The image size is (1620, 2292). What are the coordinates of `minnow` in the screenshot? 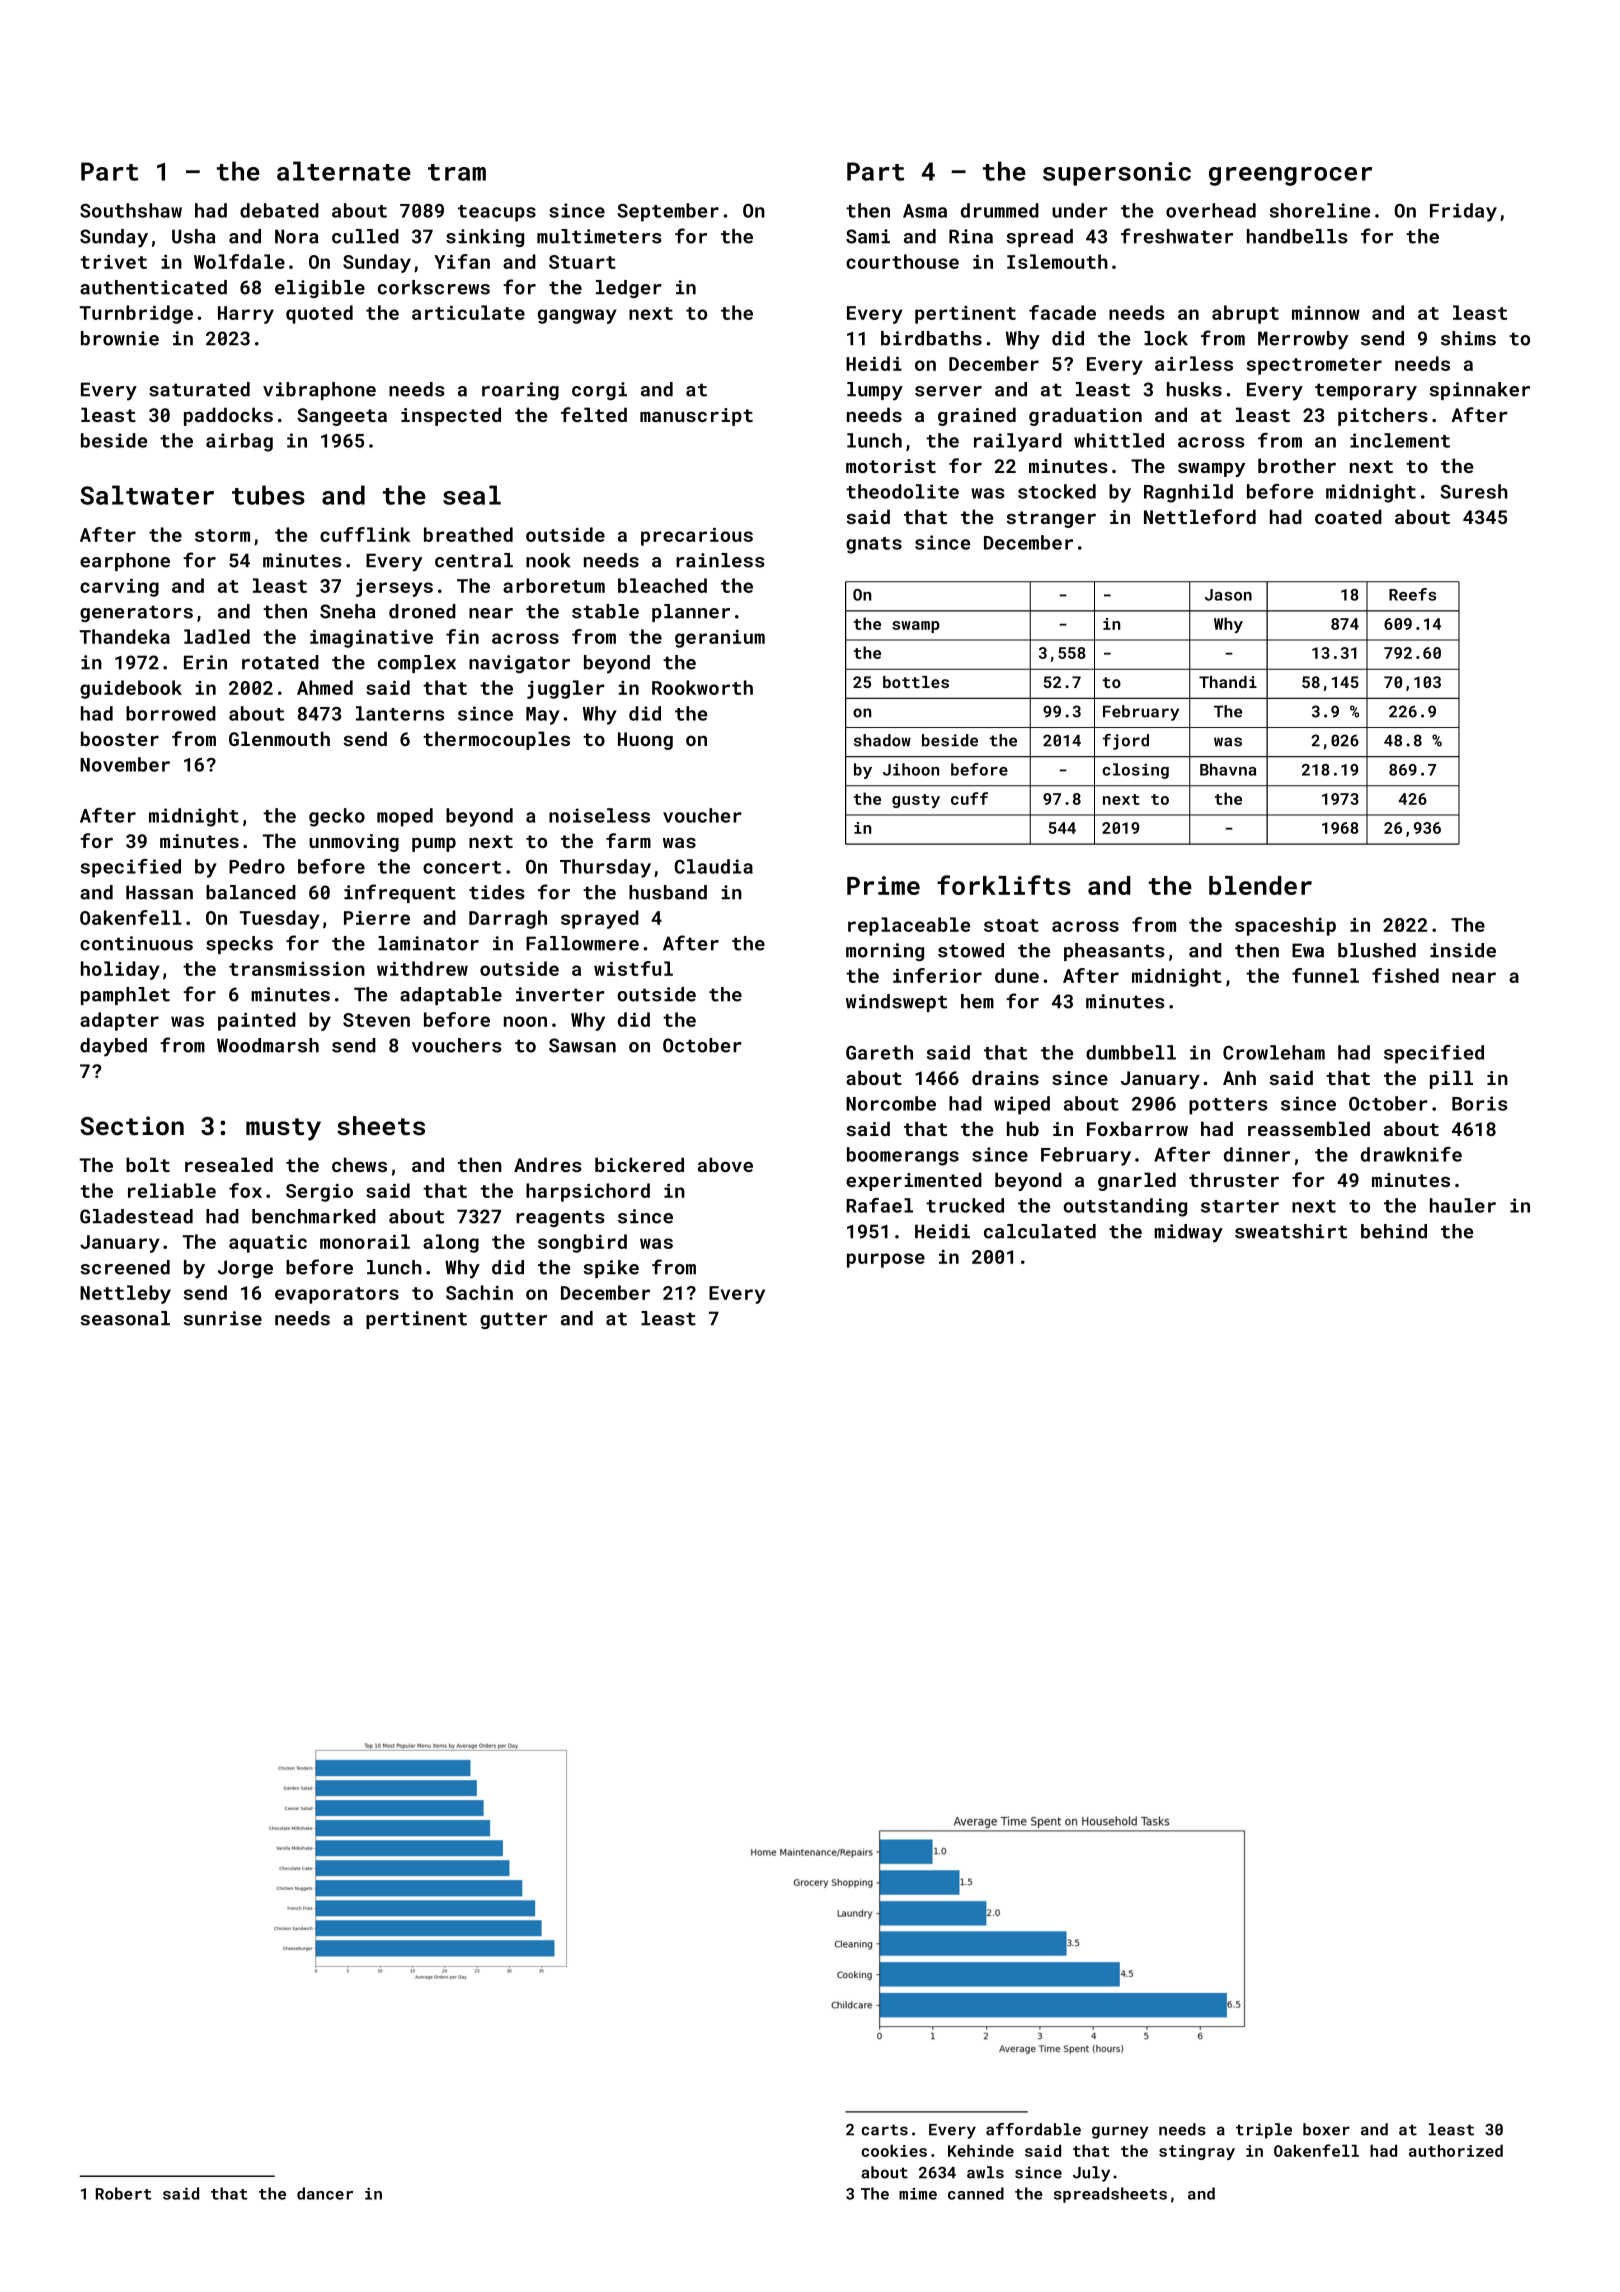 It's located at (1326, 313).
